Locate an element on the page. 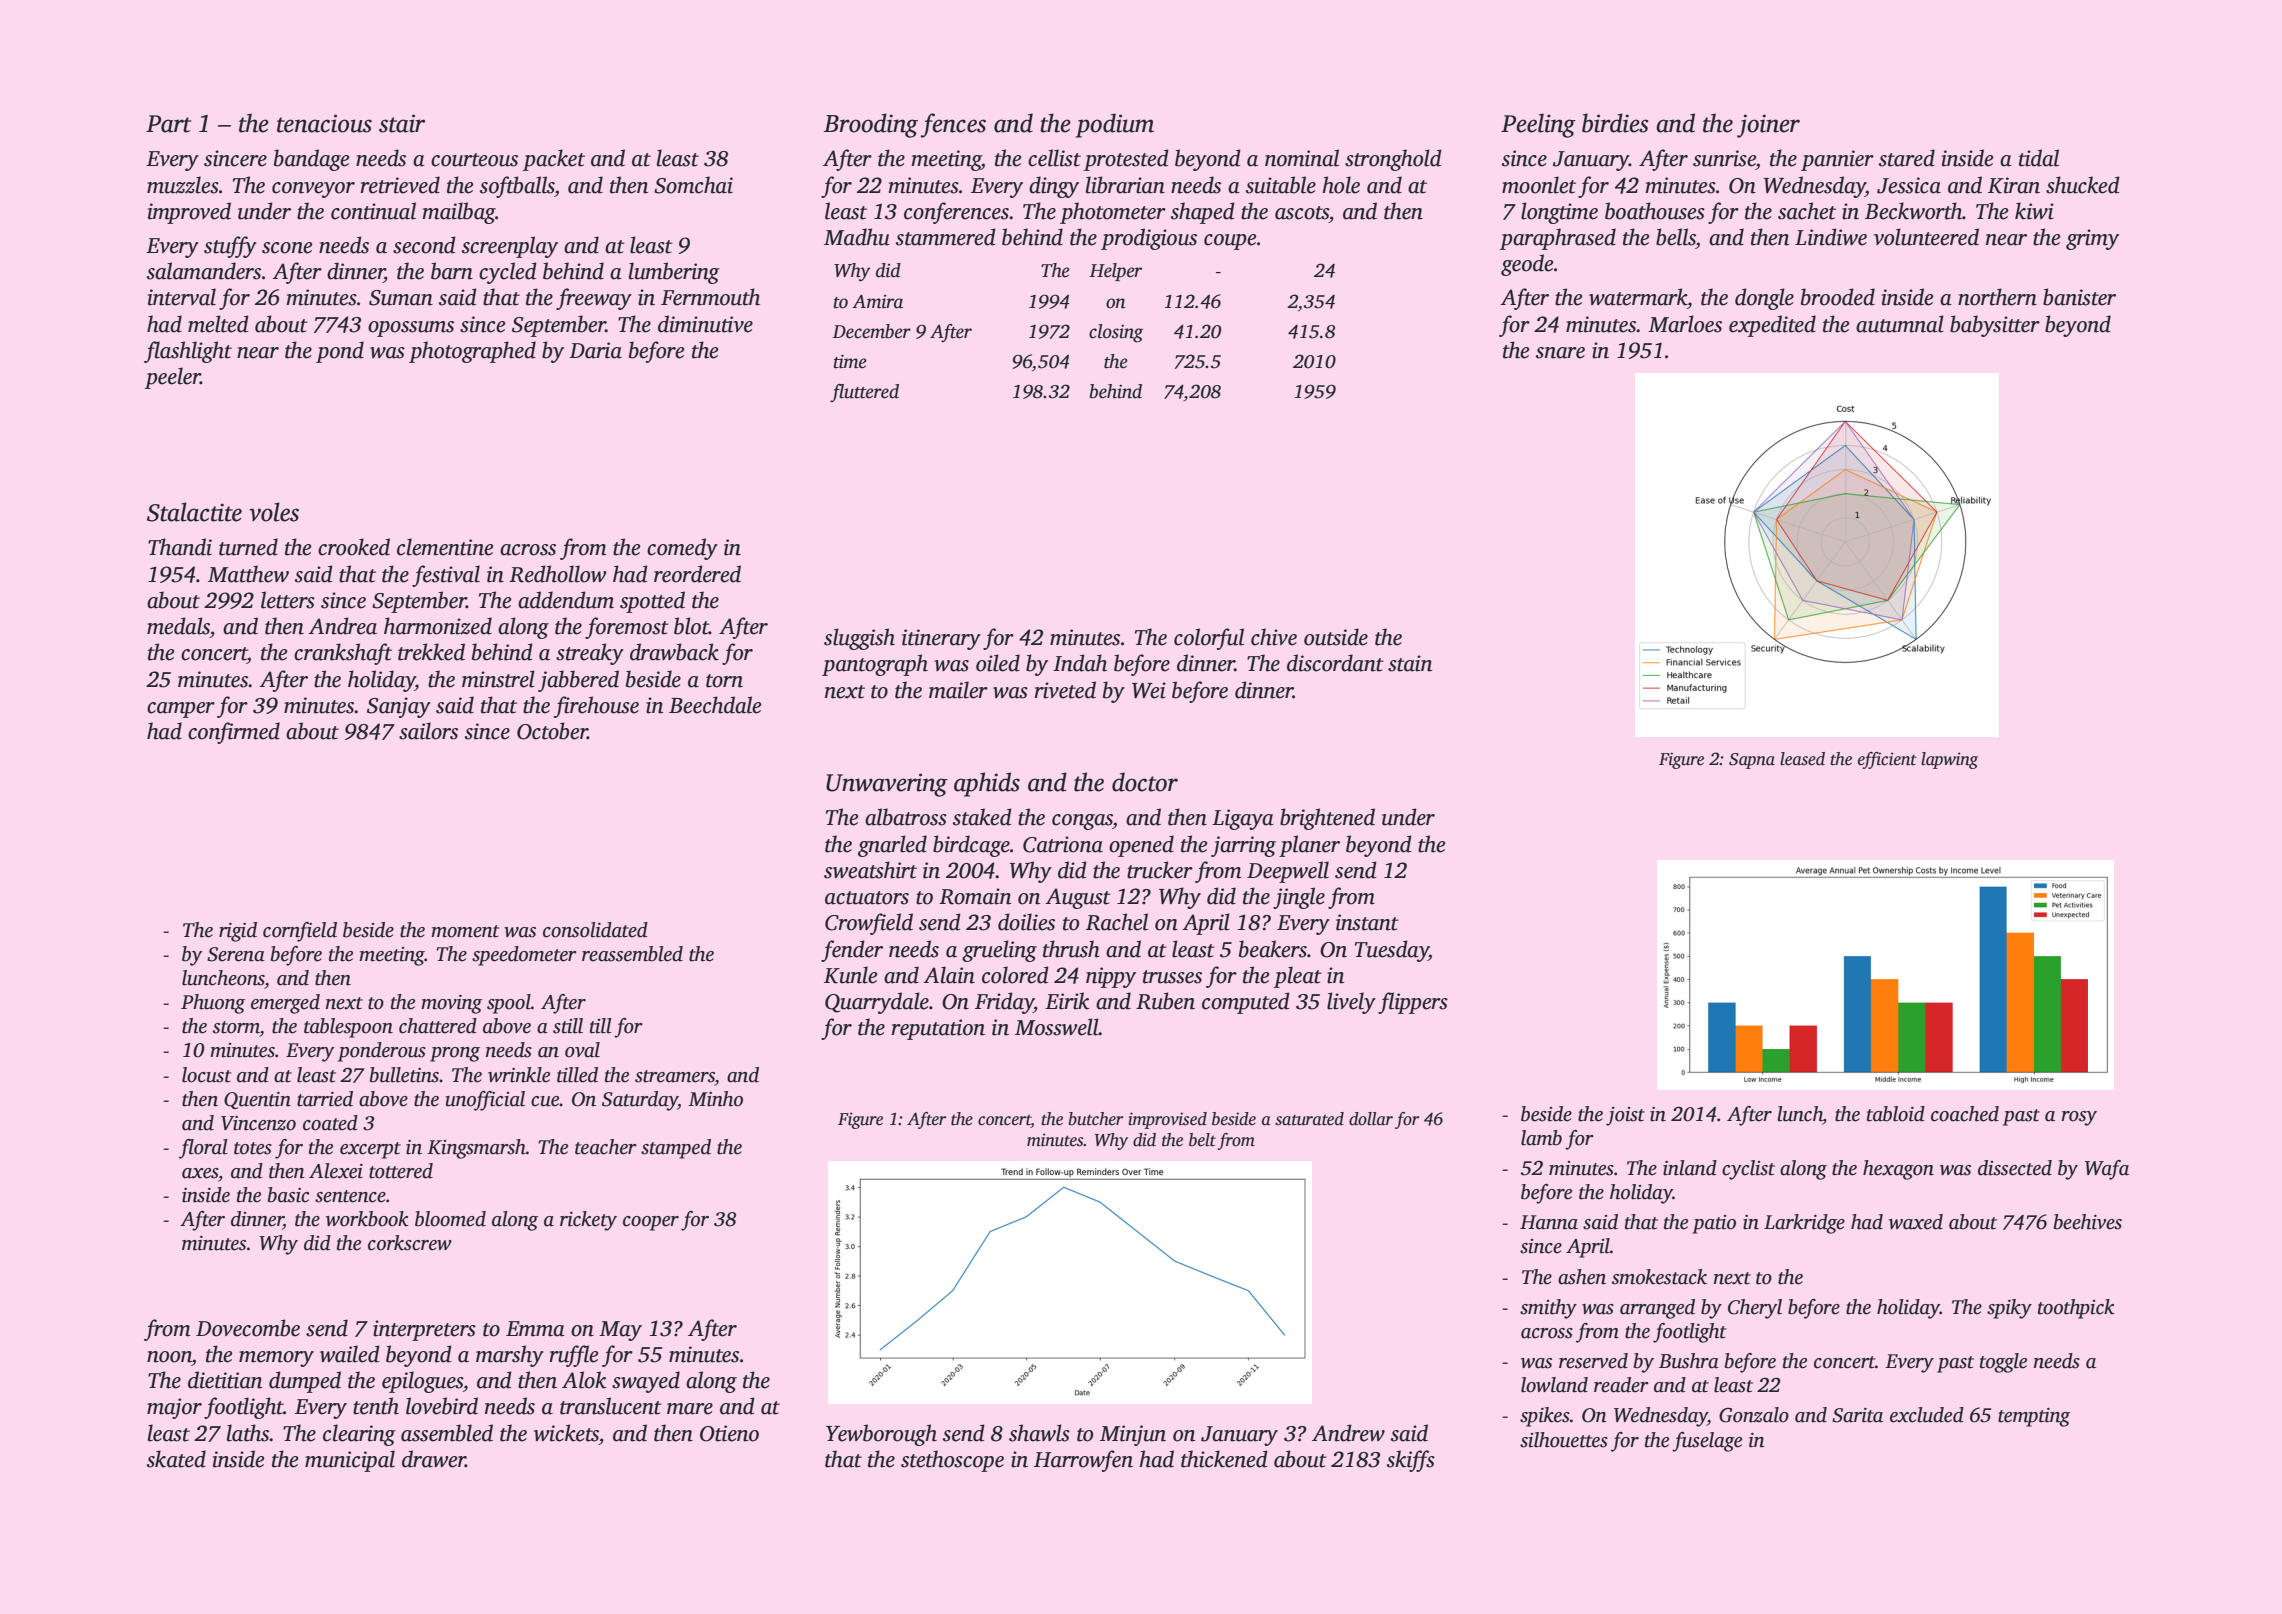  mailer is located at coordinates (958, 690).
